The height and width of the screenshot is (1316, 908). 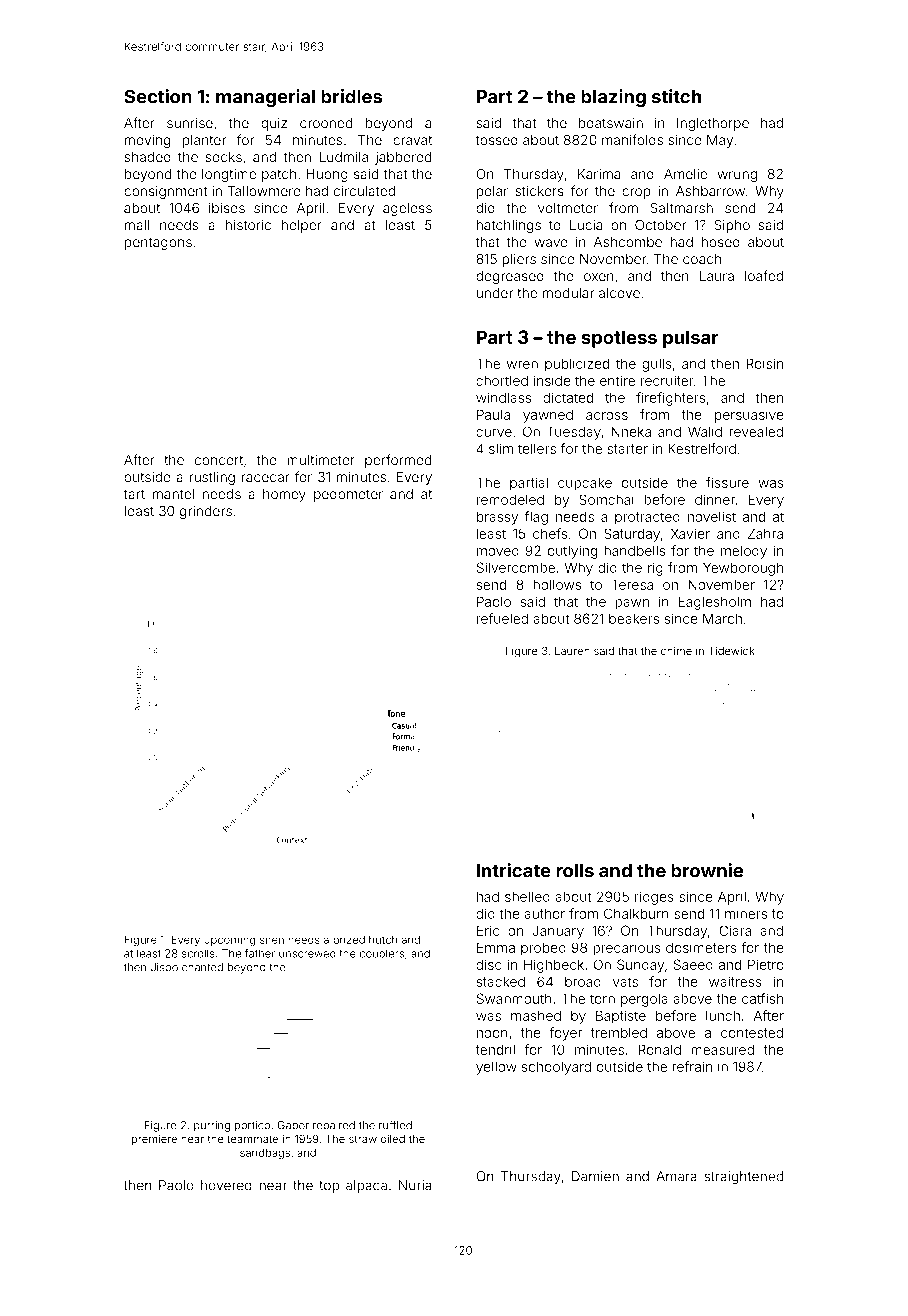 What do you see at coordinates (158, 96) in the screenshot?
I see `Section` at bounding box center [158, 96].
